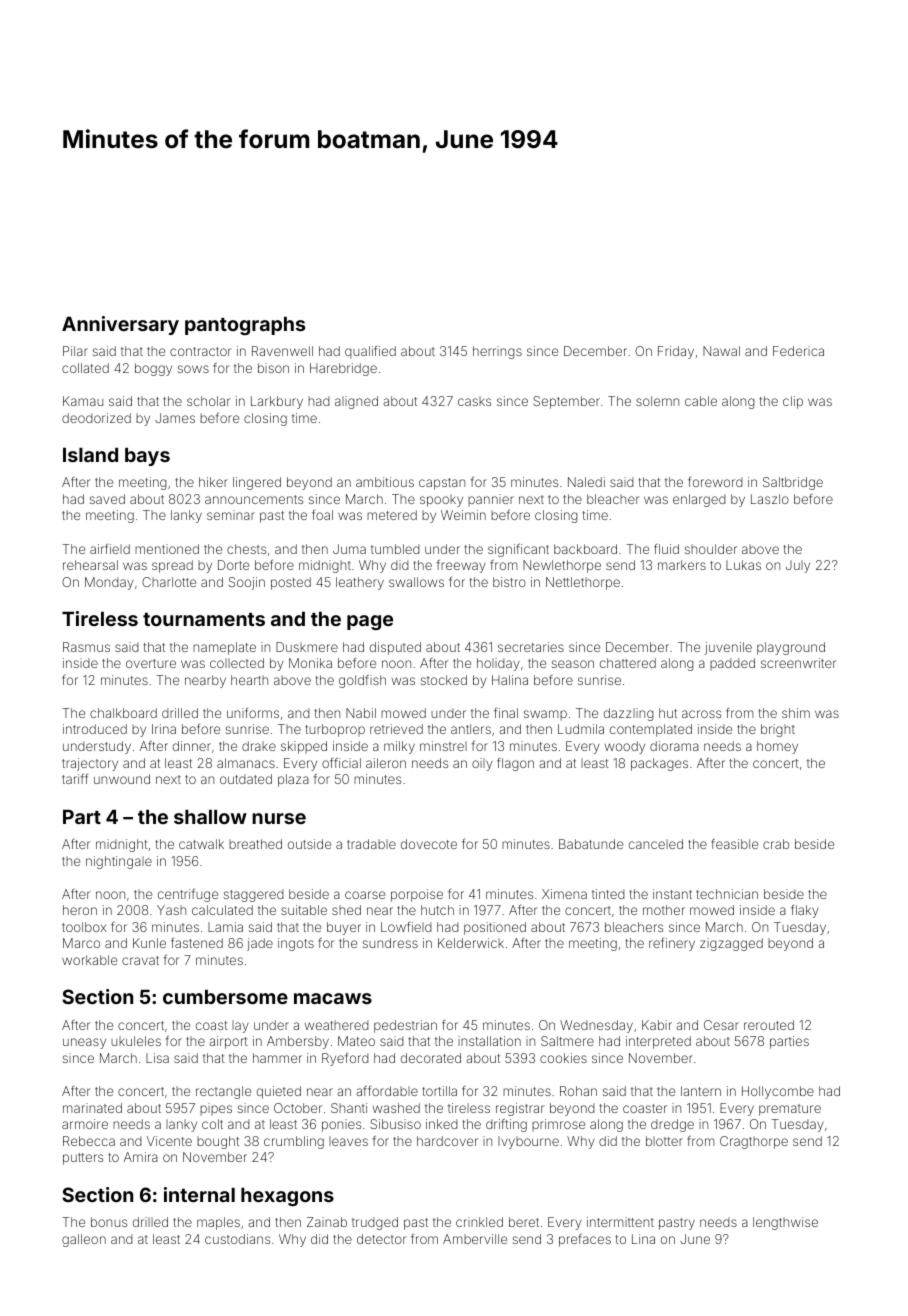  I want to click on across, so click(701, 714).
